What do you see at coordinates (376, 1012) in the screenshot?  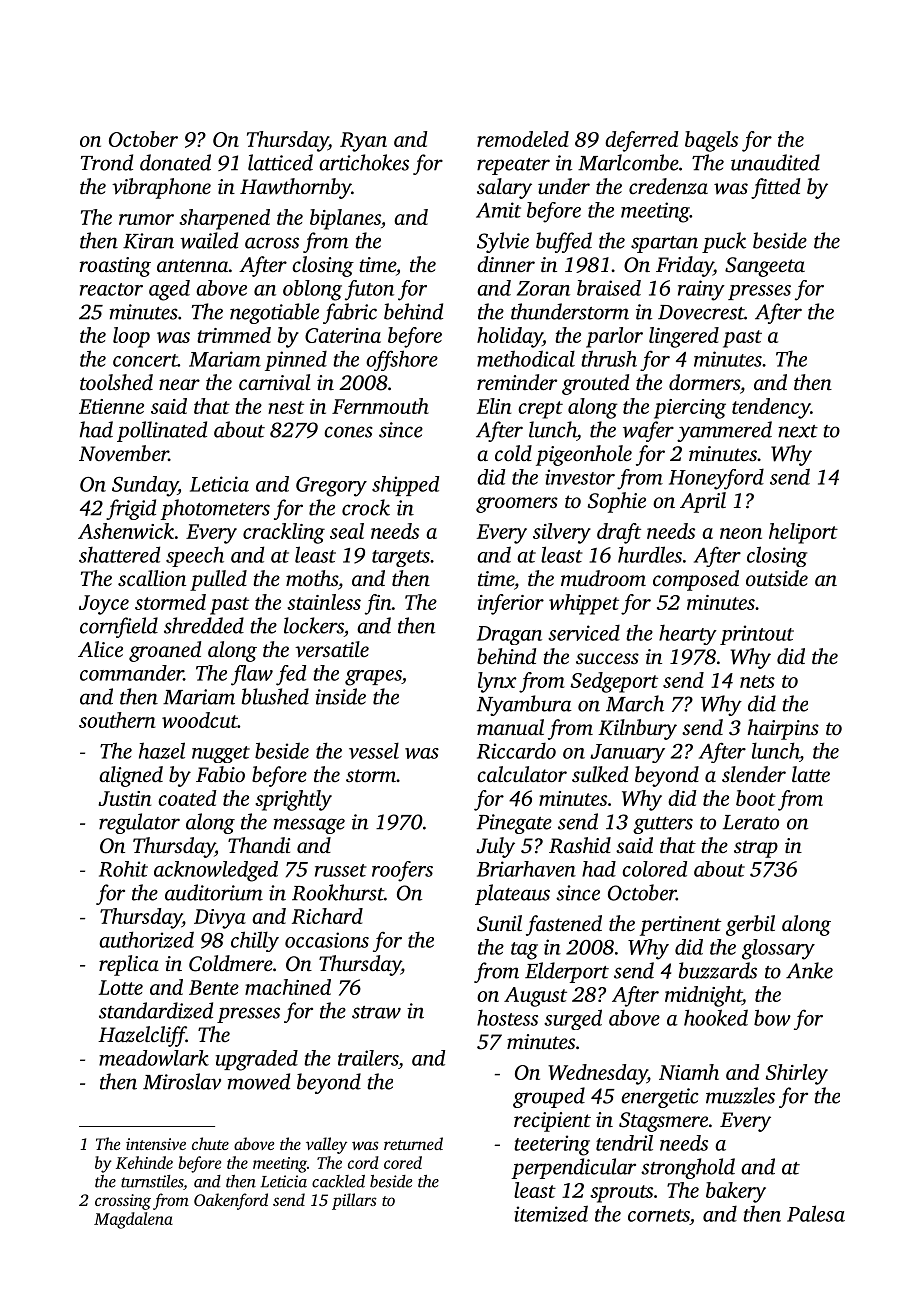 I see `straw` at bounding box center [376, 1012].
